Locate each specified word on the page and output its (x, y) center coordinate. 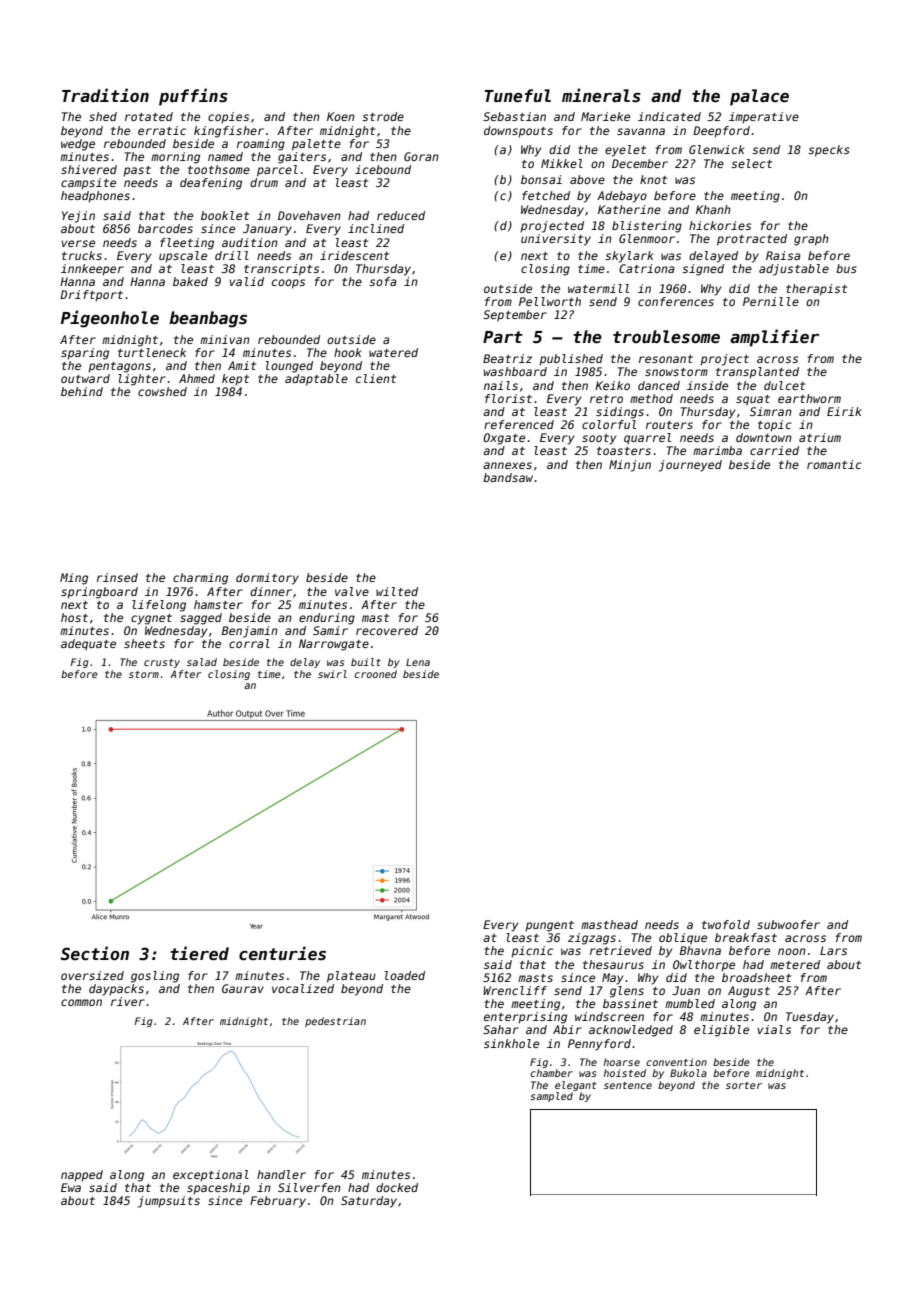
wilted (397, 591)
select (751, 163)
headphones (95, 197)
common (81, 1002)
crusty (162, 663)
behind (82, 391)
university (556, 240)
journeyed (690, 466)
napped (82, 1176)
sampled (551, 1097)
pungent (549, 926)
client (376, 378)
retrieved (621, 950)
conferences (676, 301)
